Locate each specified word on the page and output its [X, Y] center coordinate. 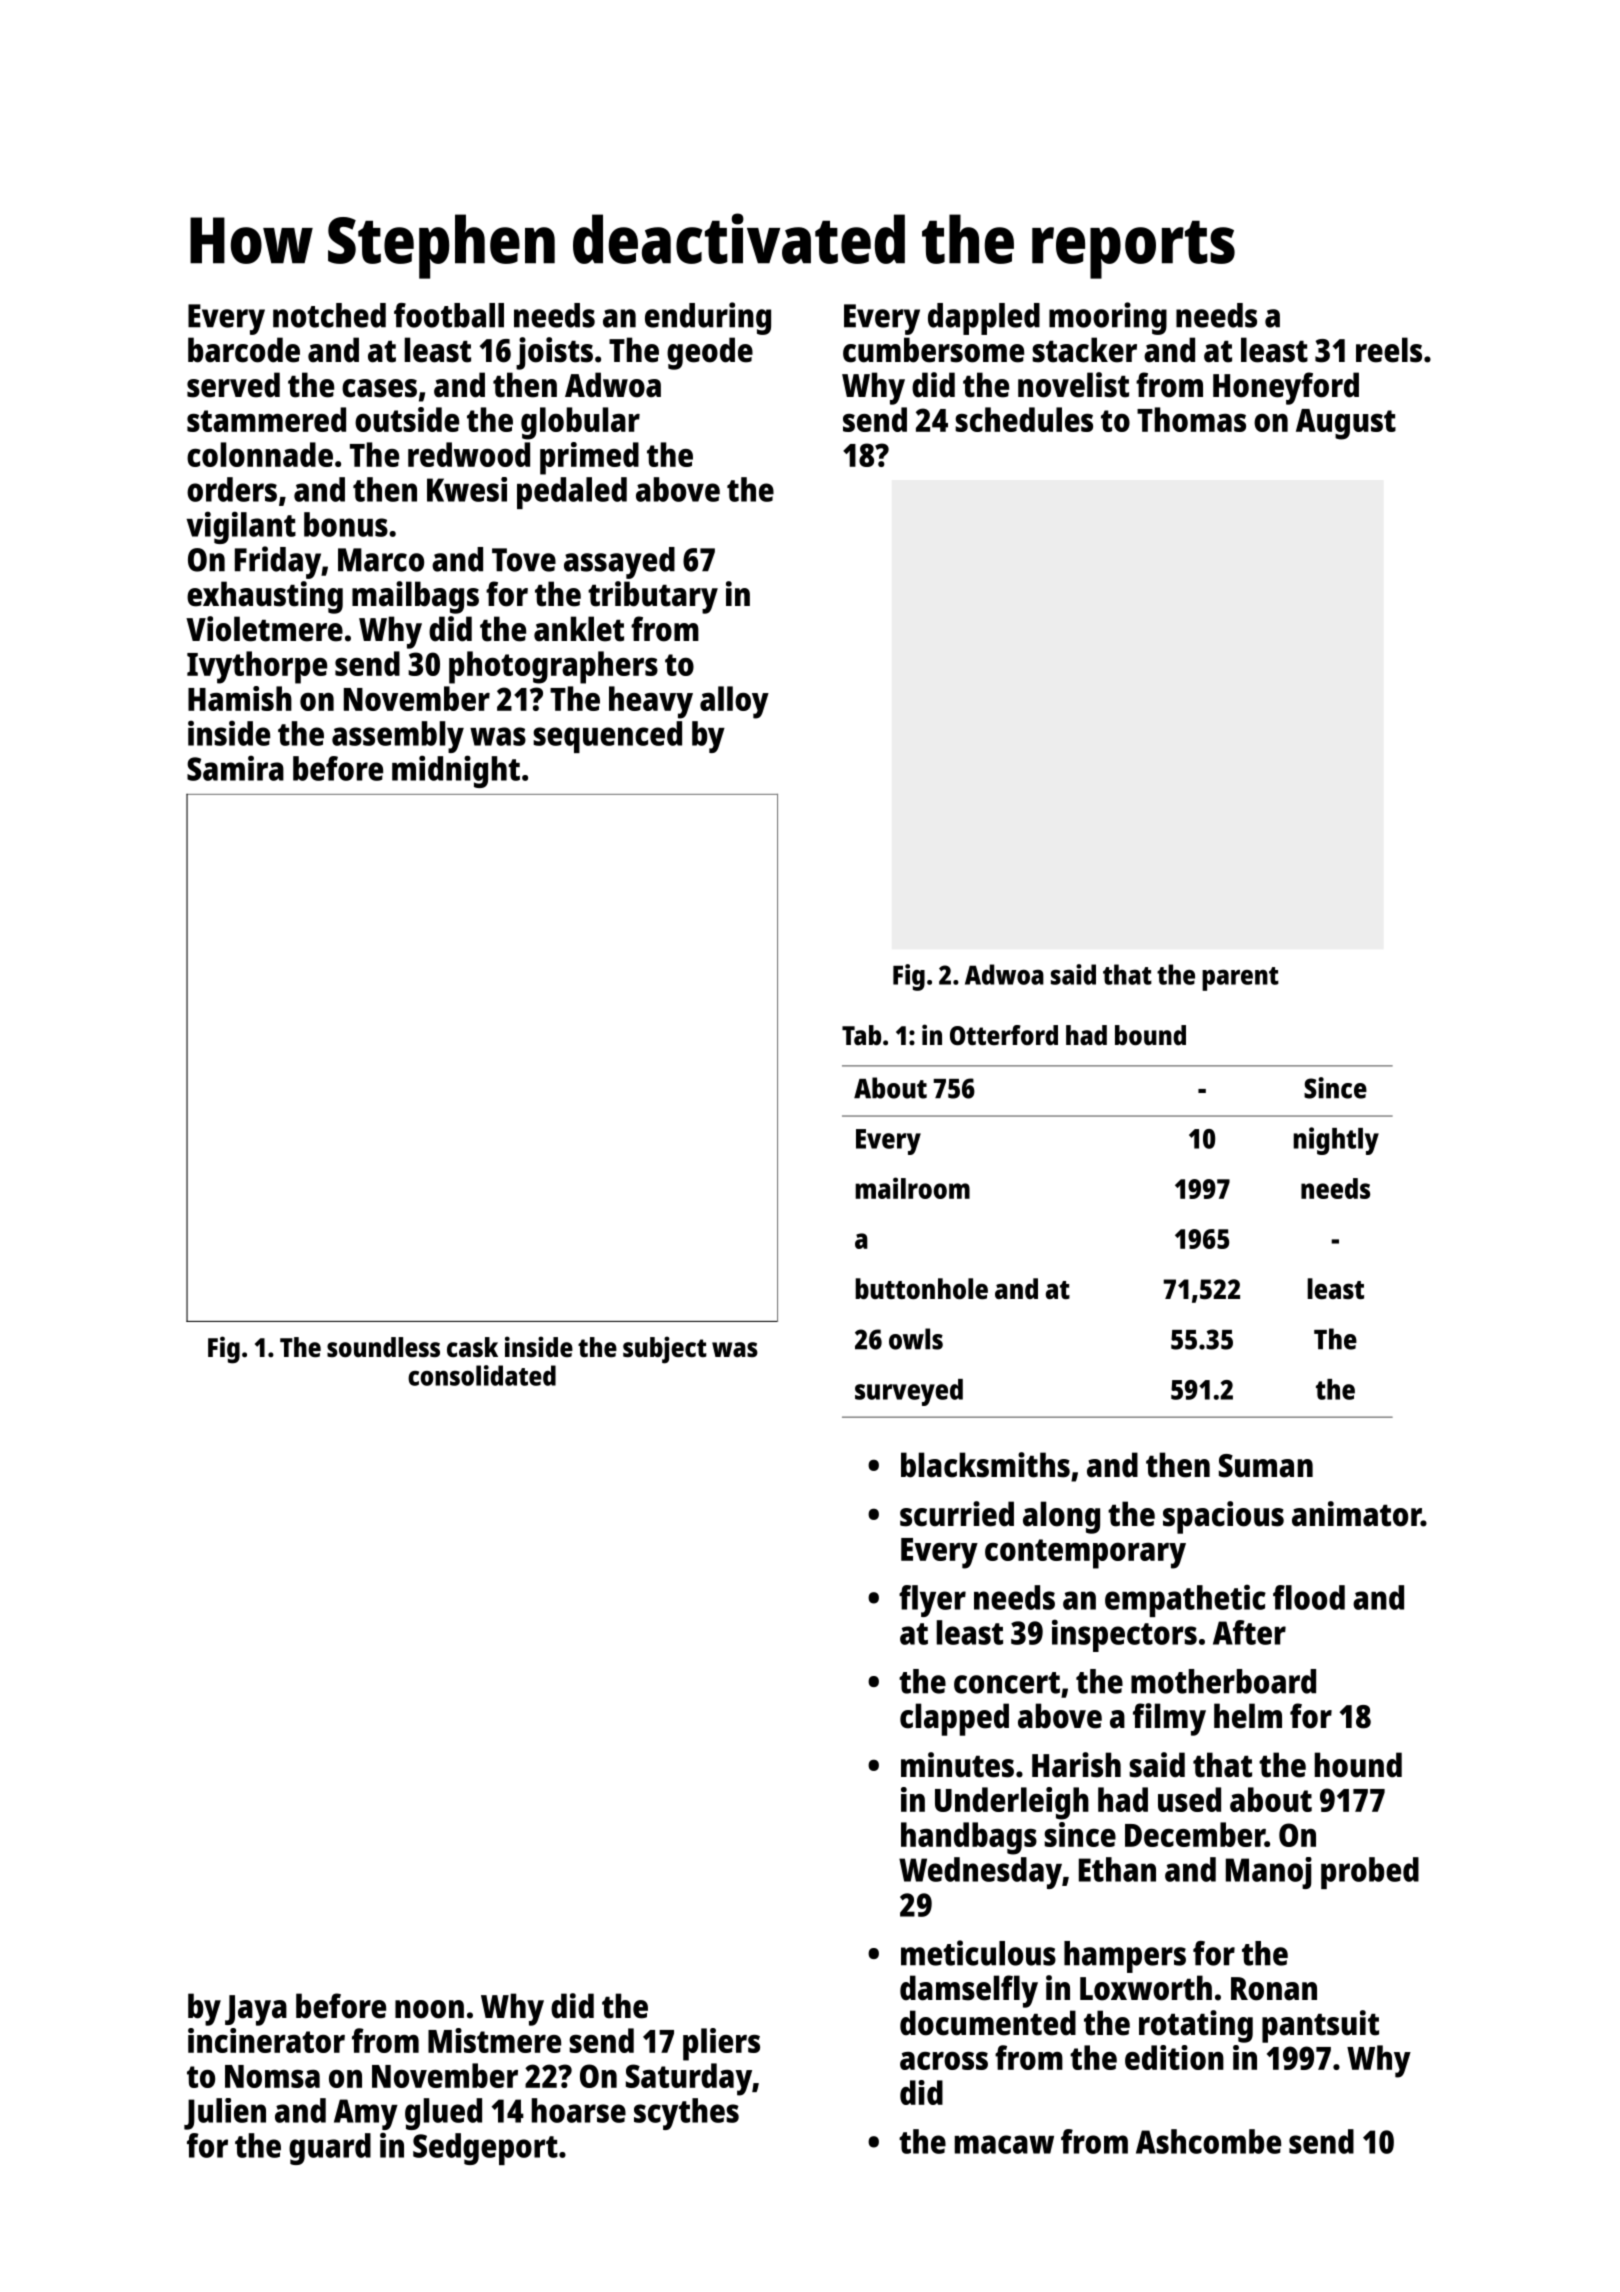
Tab [861, 1035]
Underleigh [1012, 1803]
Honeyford [1286, 388]
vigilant [241, 527]
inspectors [1124, 1635]
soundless [383, 1347]
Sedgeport [485, 2149]
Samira [235, 768]
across [944, 2061]
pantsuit [1320, 2026]
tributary [653, 597]
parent [1240, 979]
